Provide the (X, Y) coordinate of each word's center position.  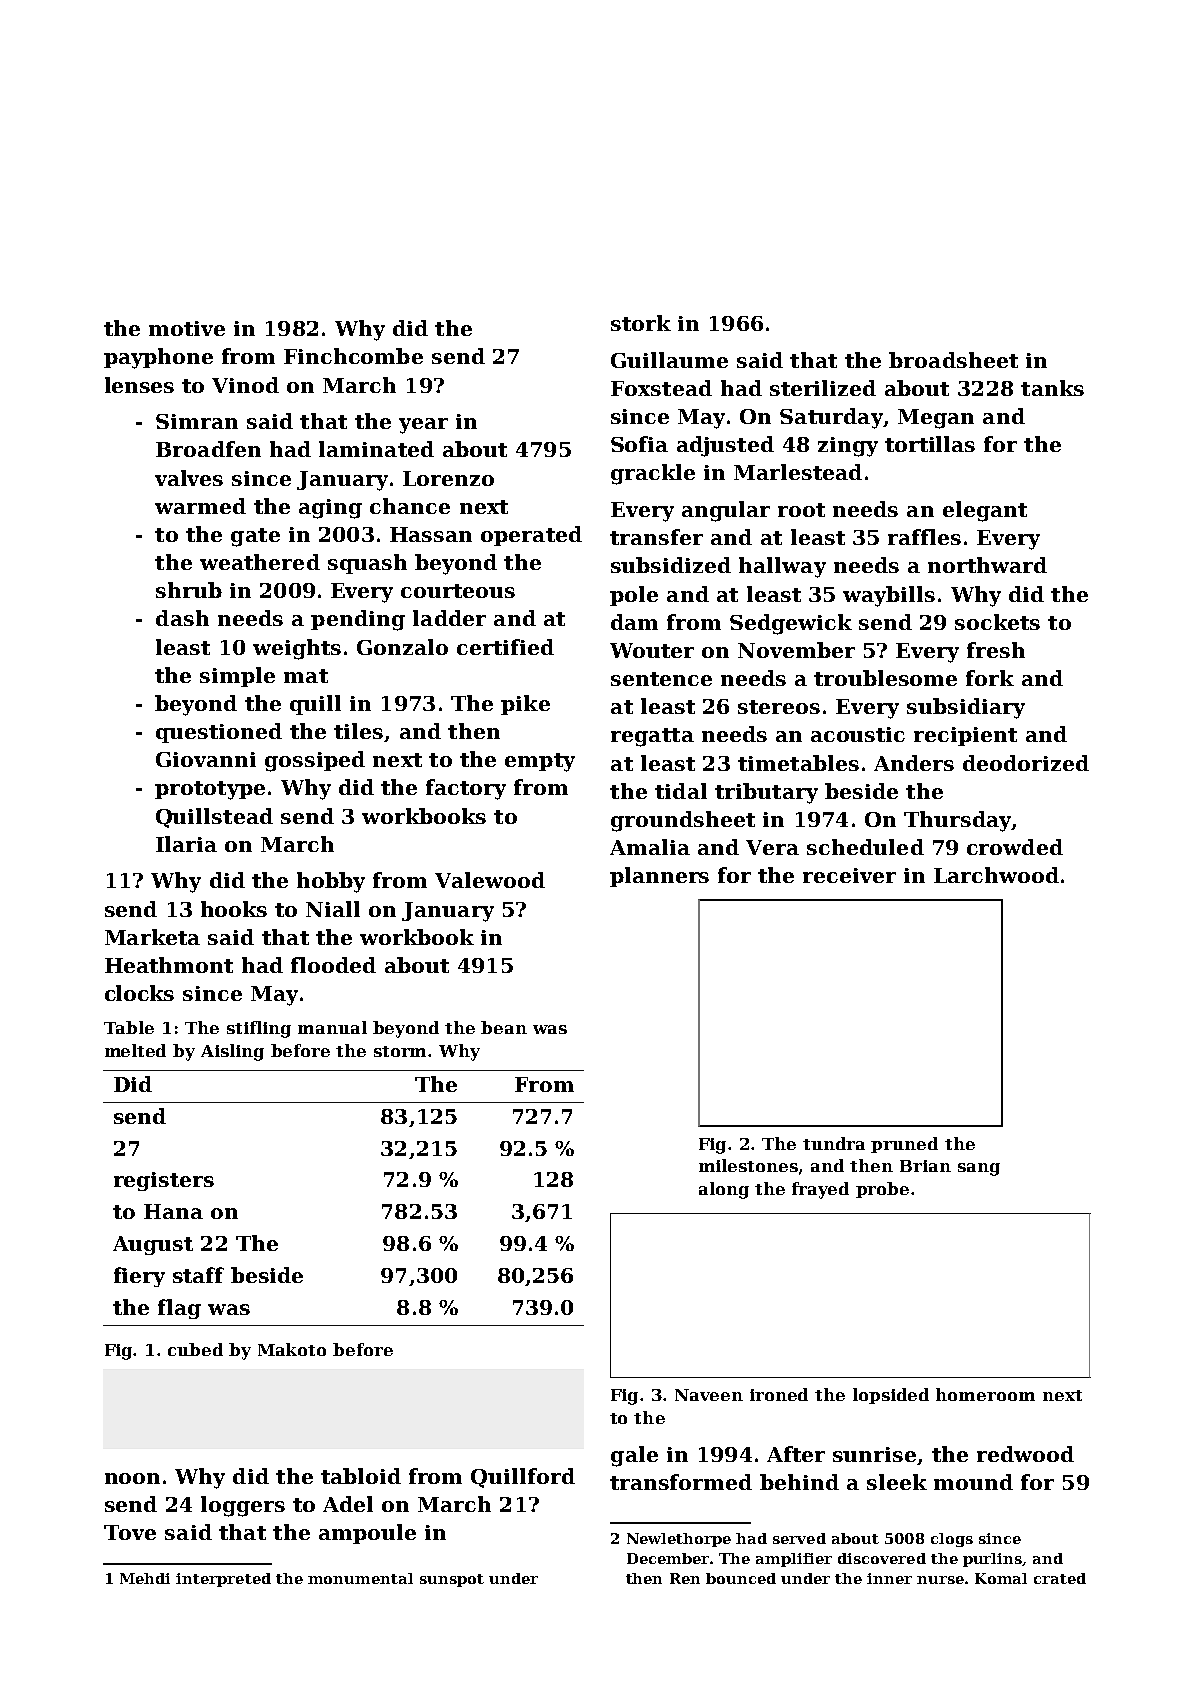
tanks (1052, 388)
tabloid (361, 1476)
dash (182, 618)
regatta (652, 737)
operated (531, 536)
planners (659, 877)
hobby (331, 882)
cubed (195, 1349)
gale (634, 1456)
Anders (914, 763)
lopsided (891, 1396)
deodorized (1026, 763)
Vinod (245, 385)
